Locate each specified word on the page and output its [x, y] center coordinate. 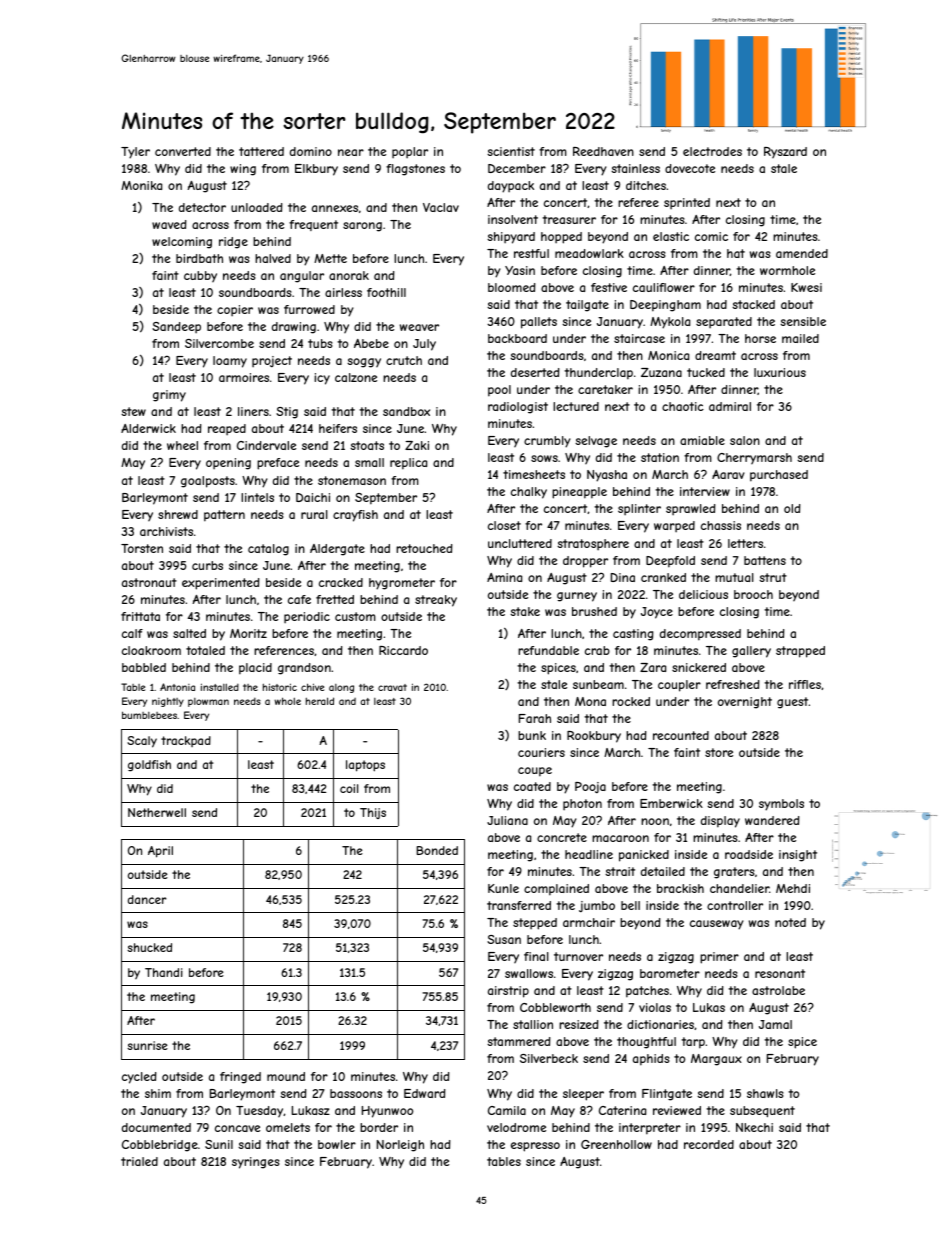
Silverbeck [549, 1058]
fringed [240, 1078]
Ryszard [785, 153]
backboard [517, 338]
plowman [208, 702]
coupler [679, 686]
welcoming [182, 243]
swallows [529, 973]
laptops [365, 766]
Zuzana [661, 372]
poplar [410, 153]
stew [133, 411]
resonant [780, 973]
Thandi [164, 972]
